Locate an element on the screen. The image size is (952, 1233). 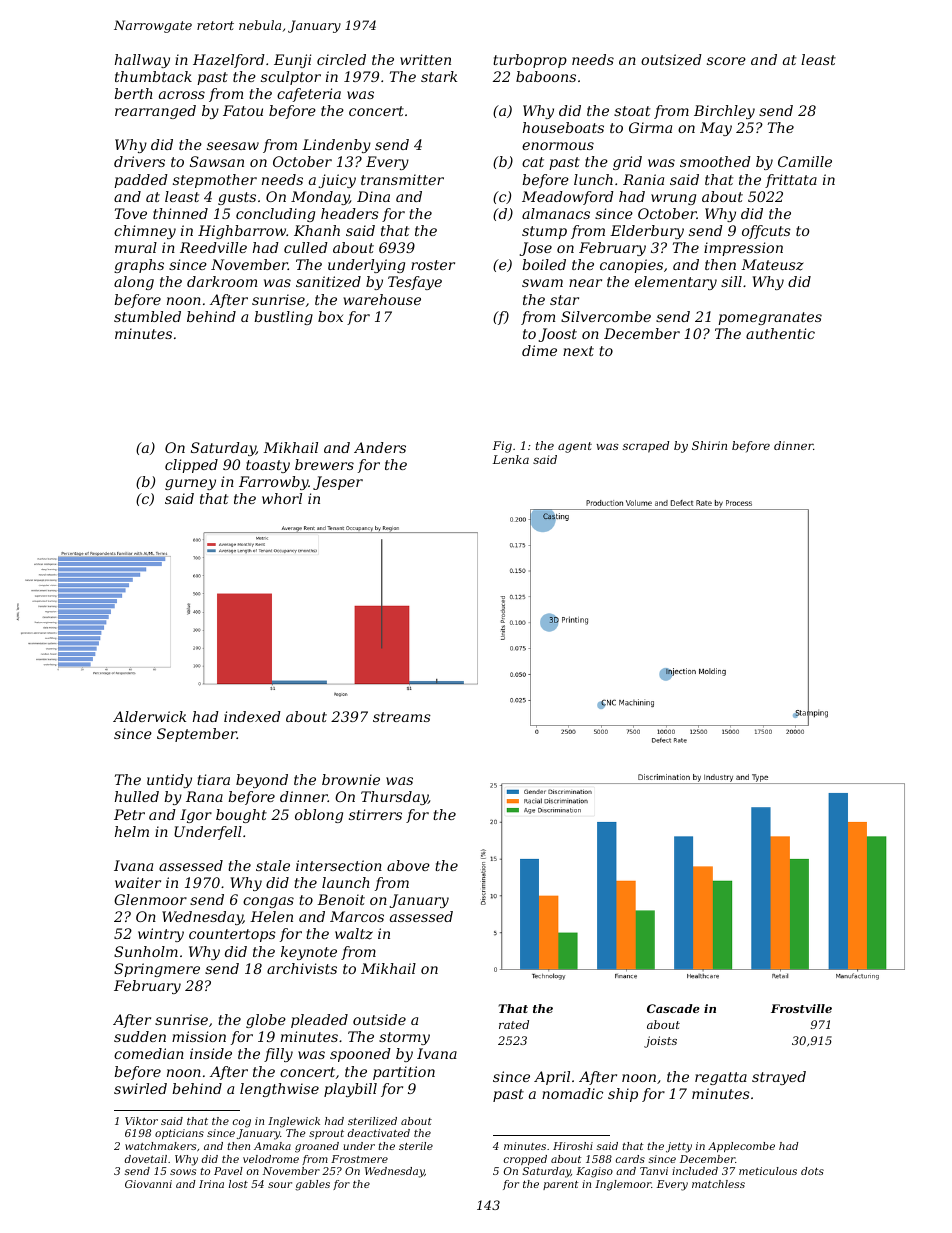
Lenka is located at coordinates (511, 459).
